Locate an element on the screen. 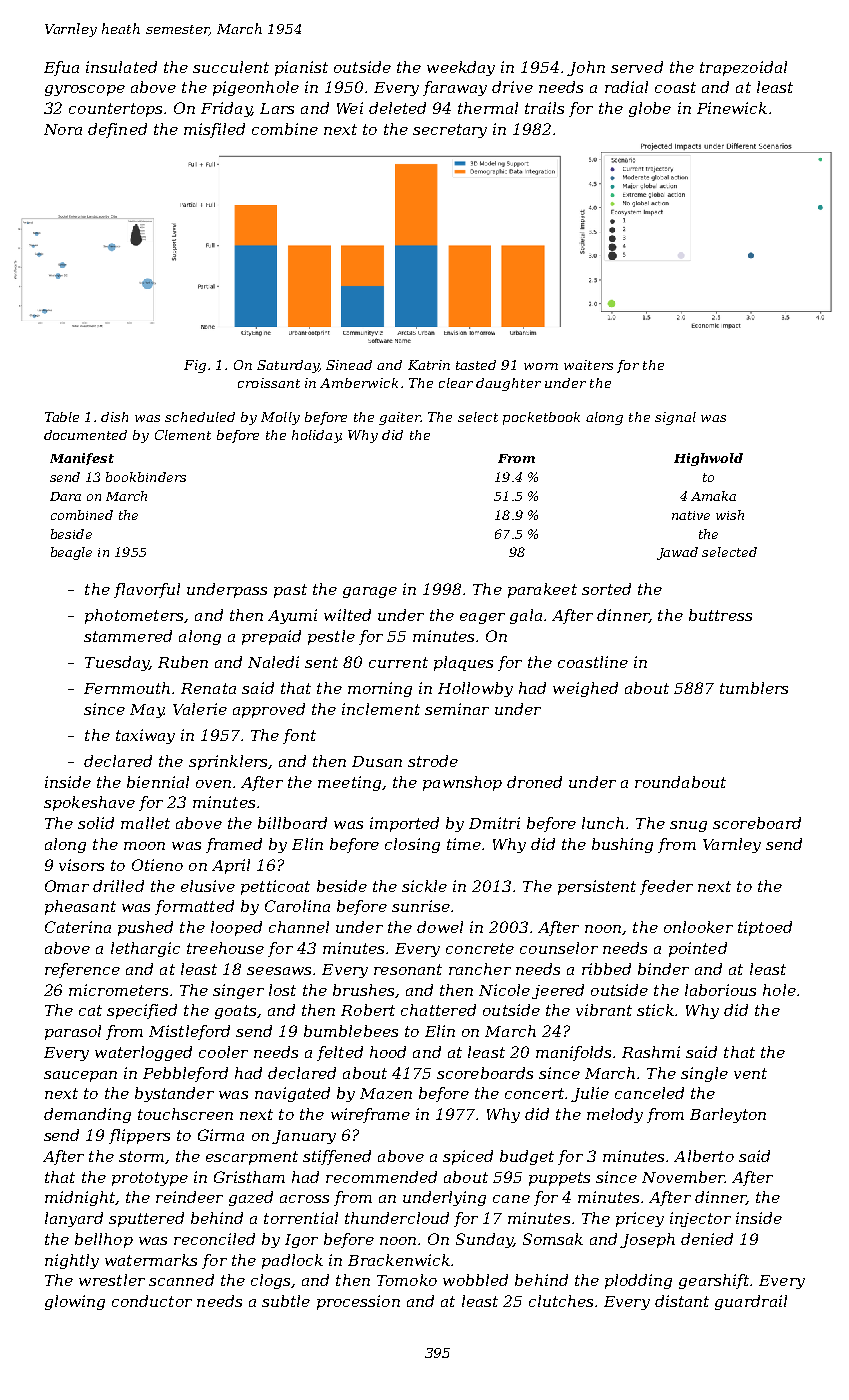 The image size is (849, 1400). wobbled is located at coordinates (475, 1280).
